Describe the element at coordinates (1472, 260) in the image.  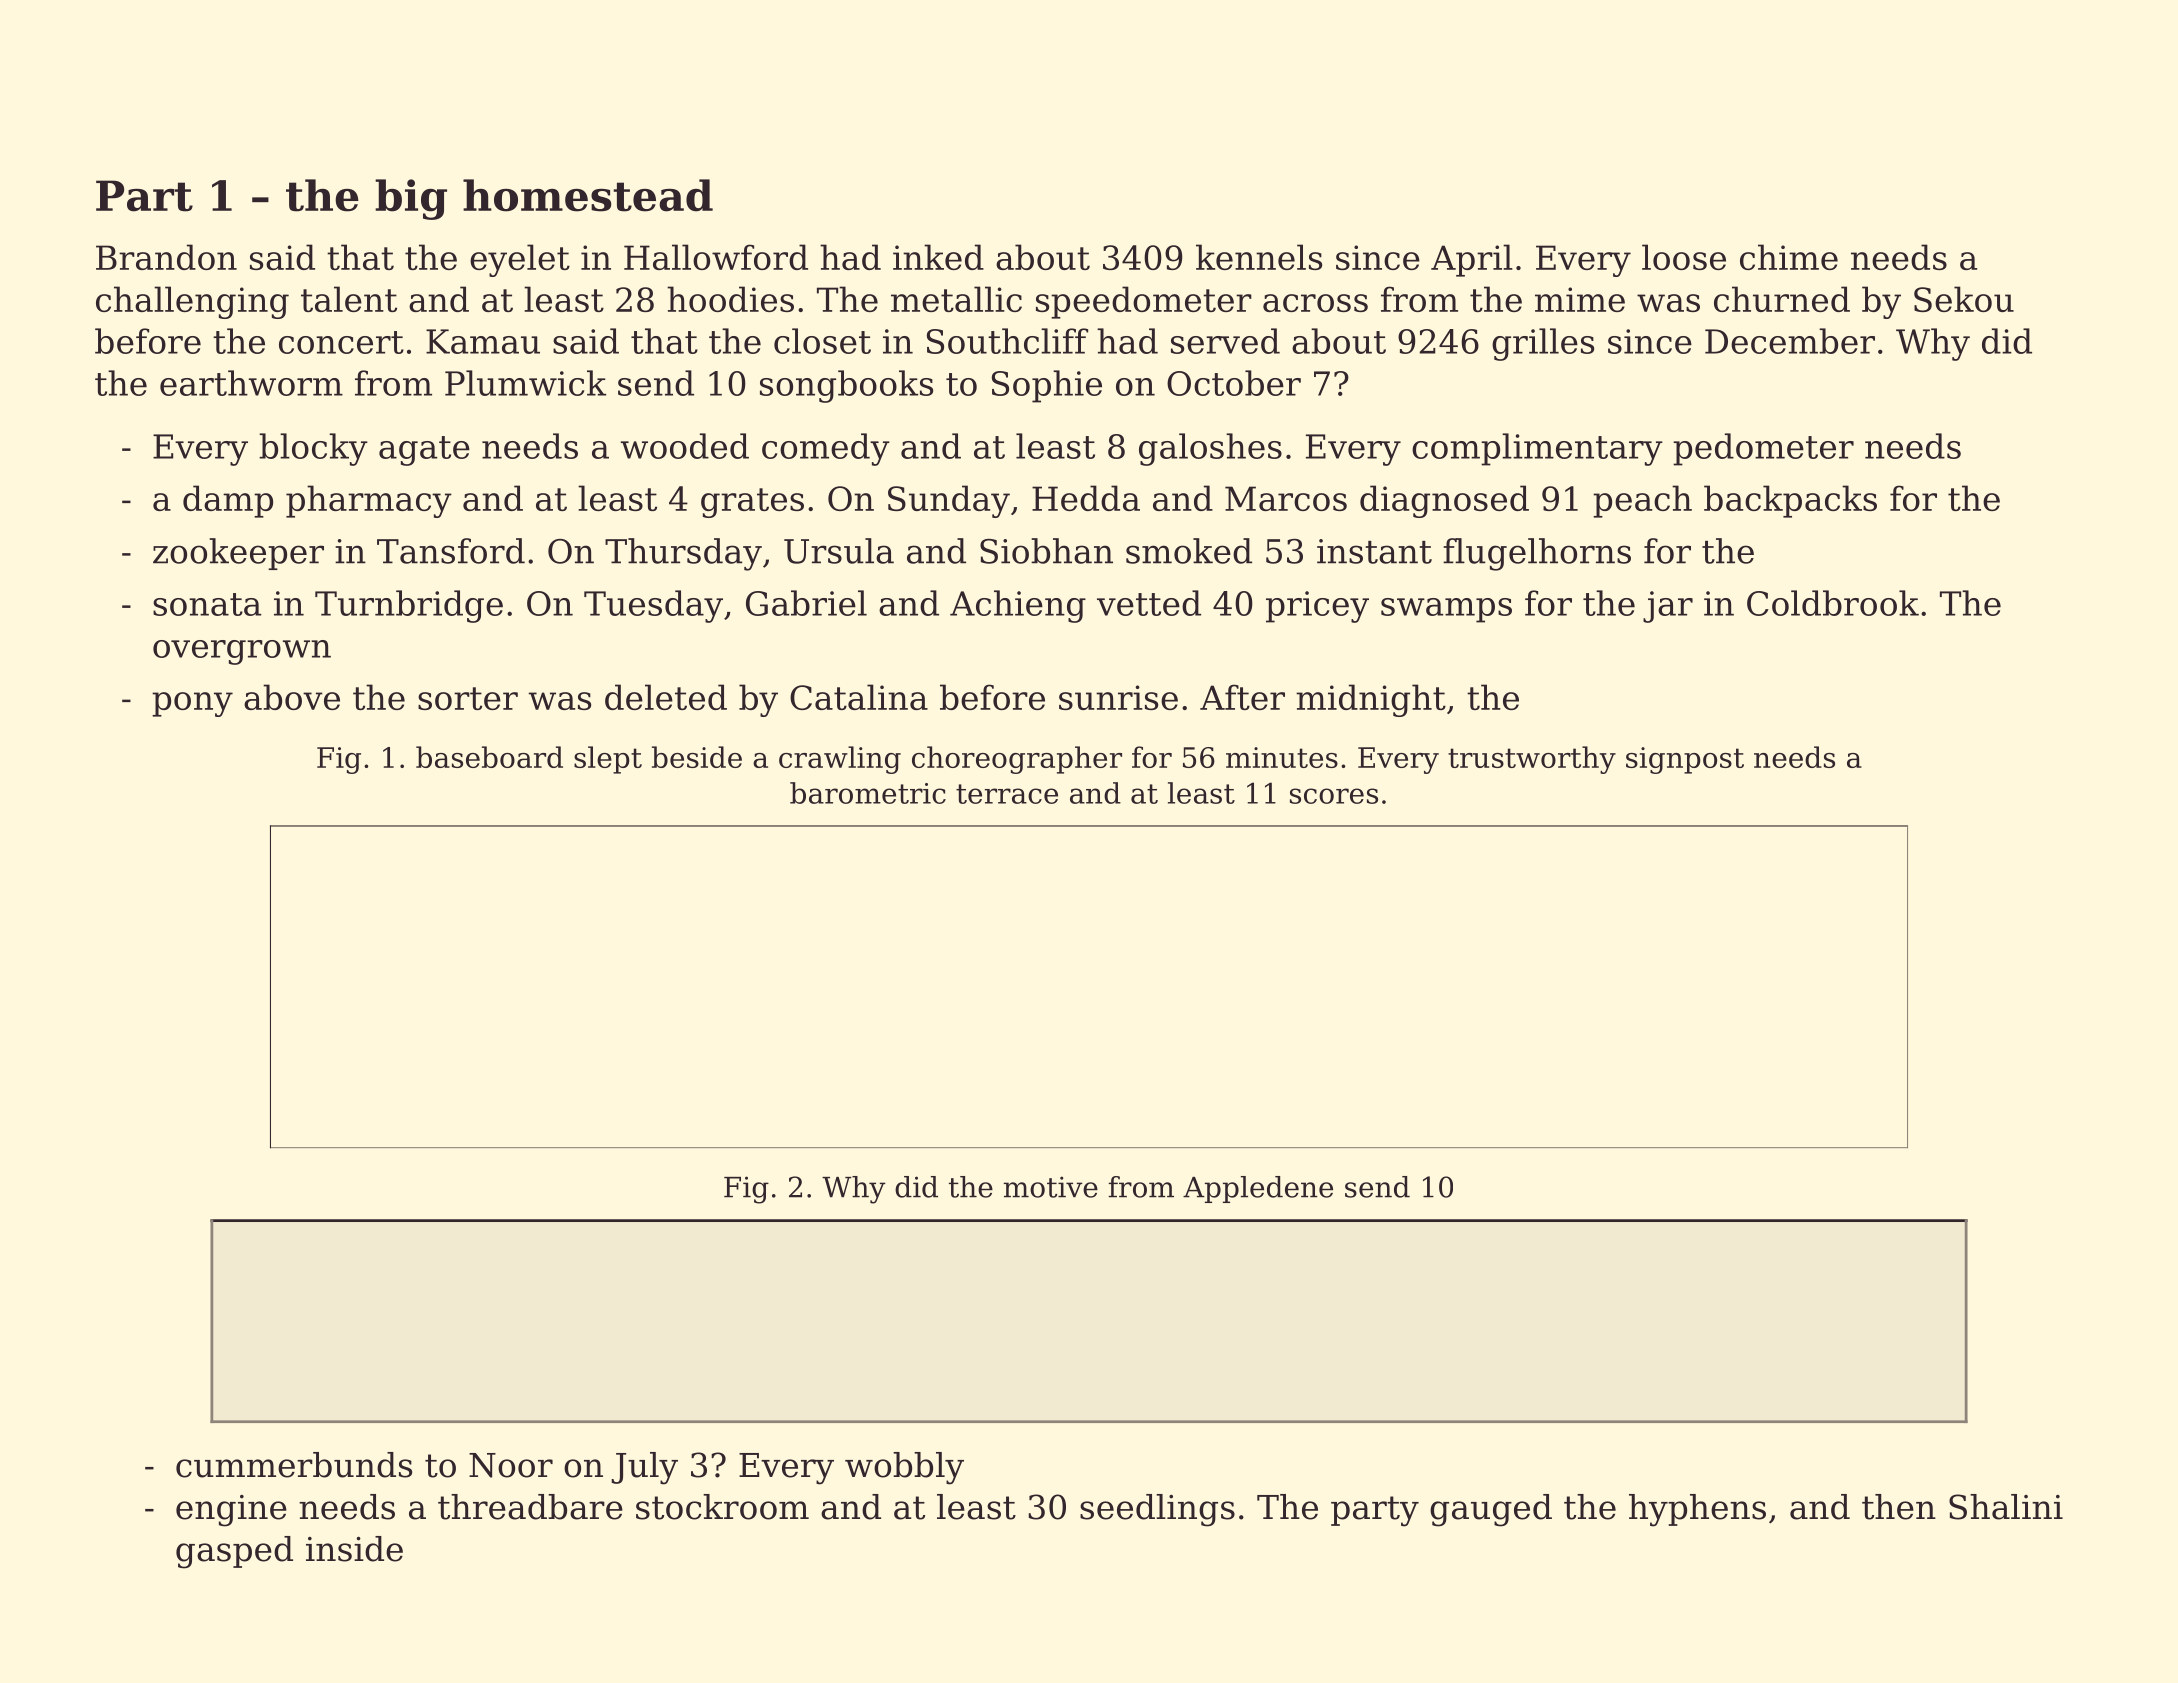
I see `April` at that location.
